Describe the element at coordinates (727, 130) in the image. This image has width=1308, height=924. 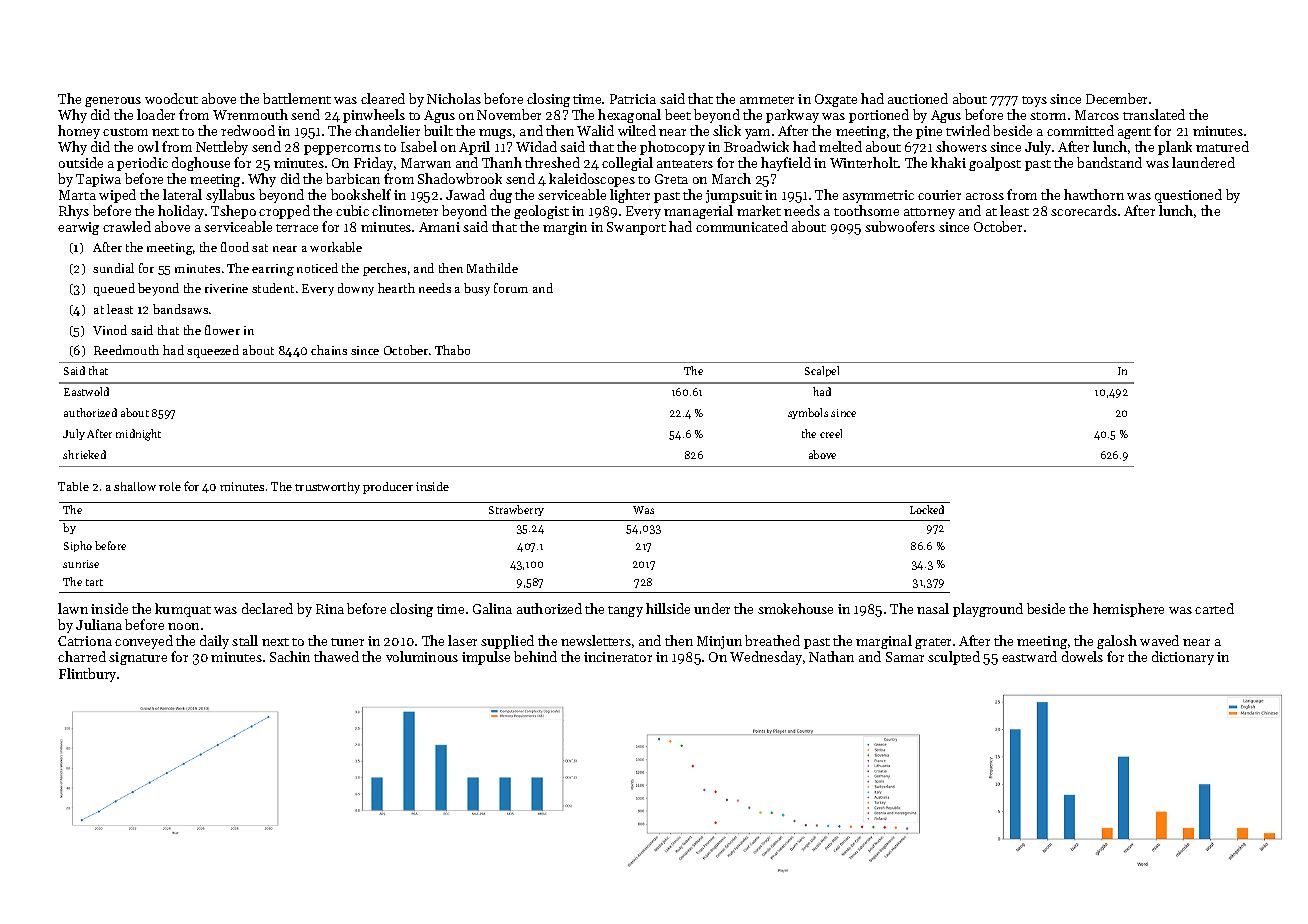
I see `slick` at that location.
